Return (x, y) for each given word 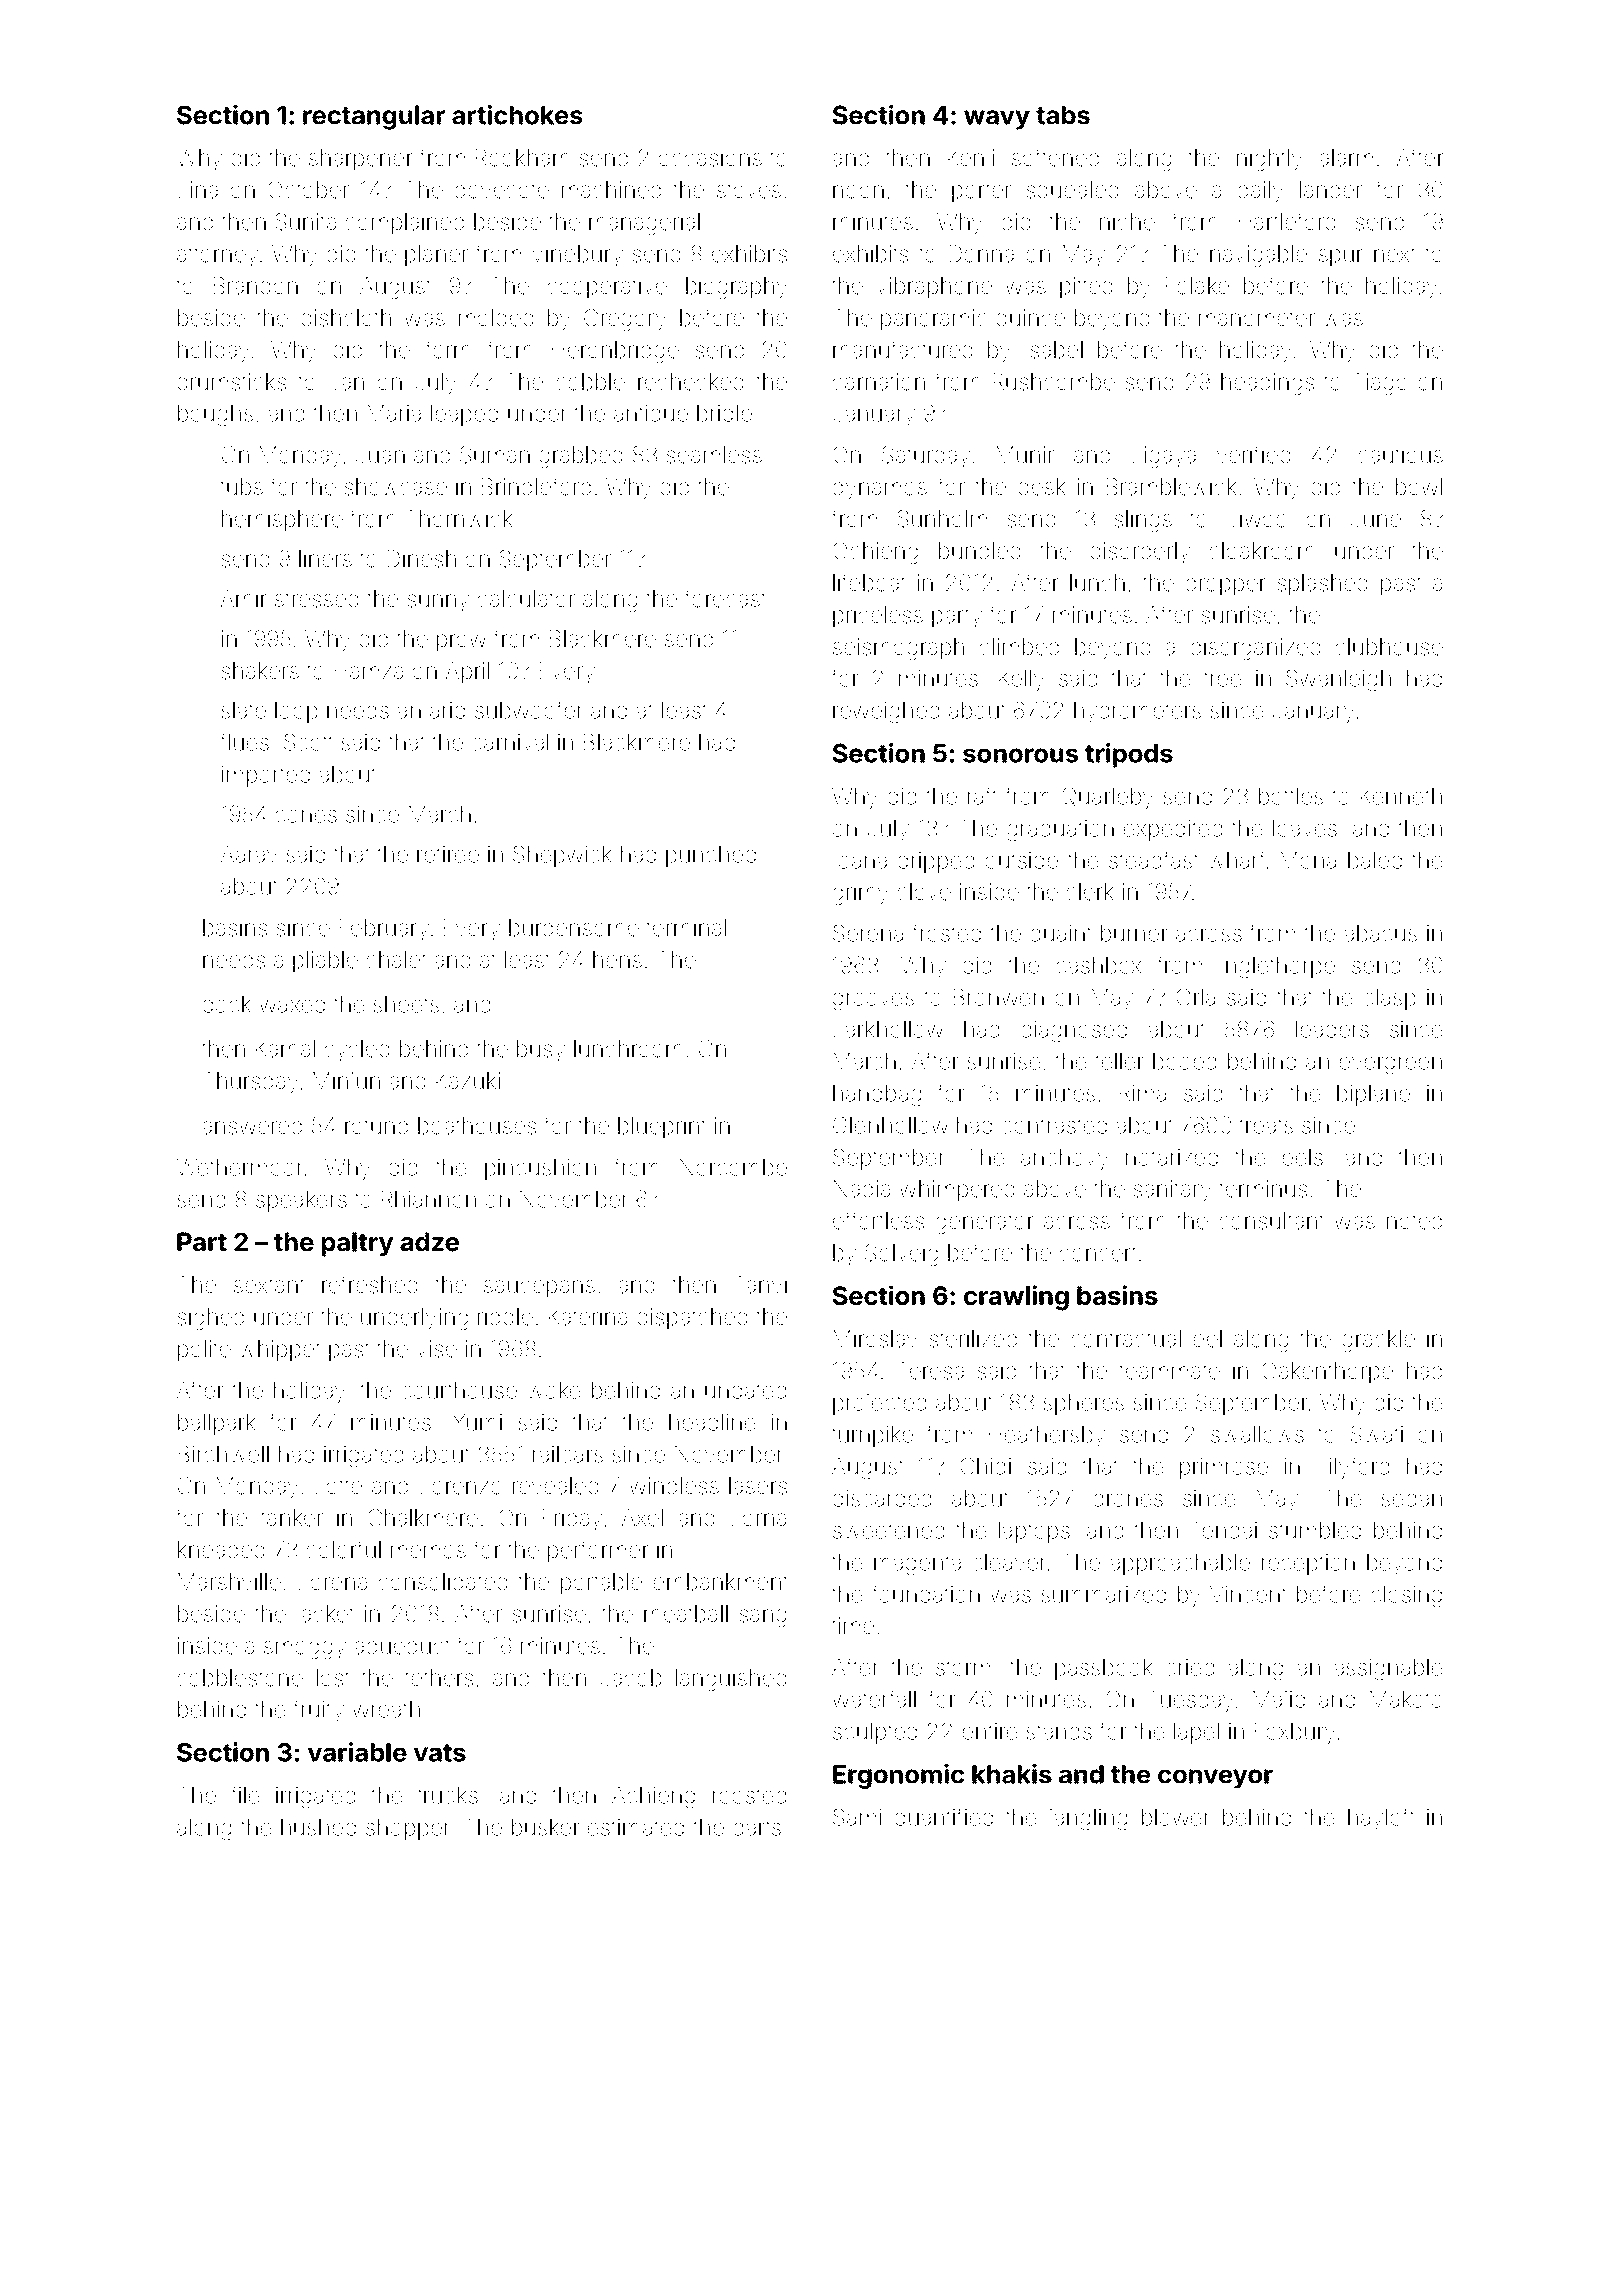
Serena (868, 933)
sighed (210, 1319)
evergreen (1390, 1065)
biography (737, 288)
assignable (1388, 1669)
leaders (1332, 1029)
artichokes (517, 115)
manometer (1257, 319)
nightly (1270, 160)
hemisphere (282, 521)
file (245, 1795)
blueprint (662, 1128)
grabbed (580, 457)
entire (990, 1731)
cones (306, 816)
